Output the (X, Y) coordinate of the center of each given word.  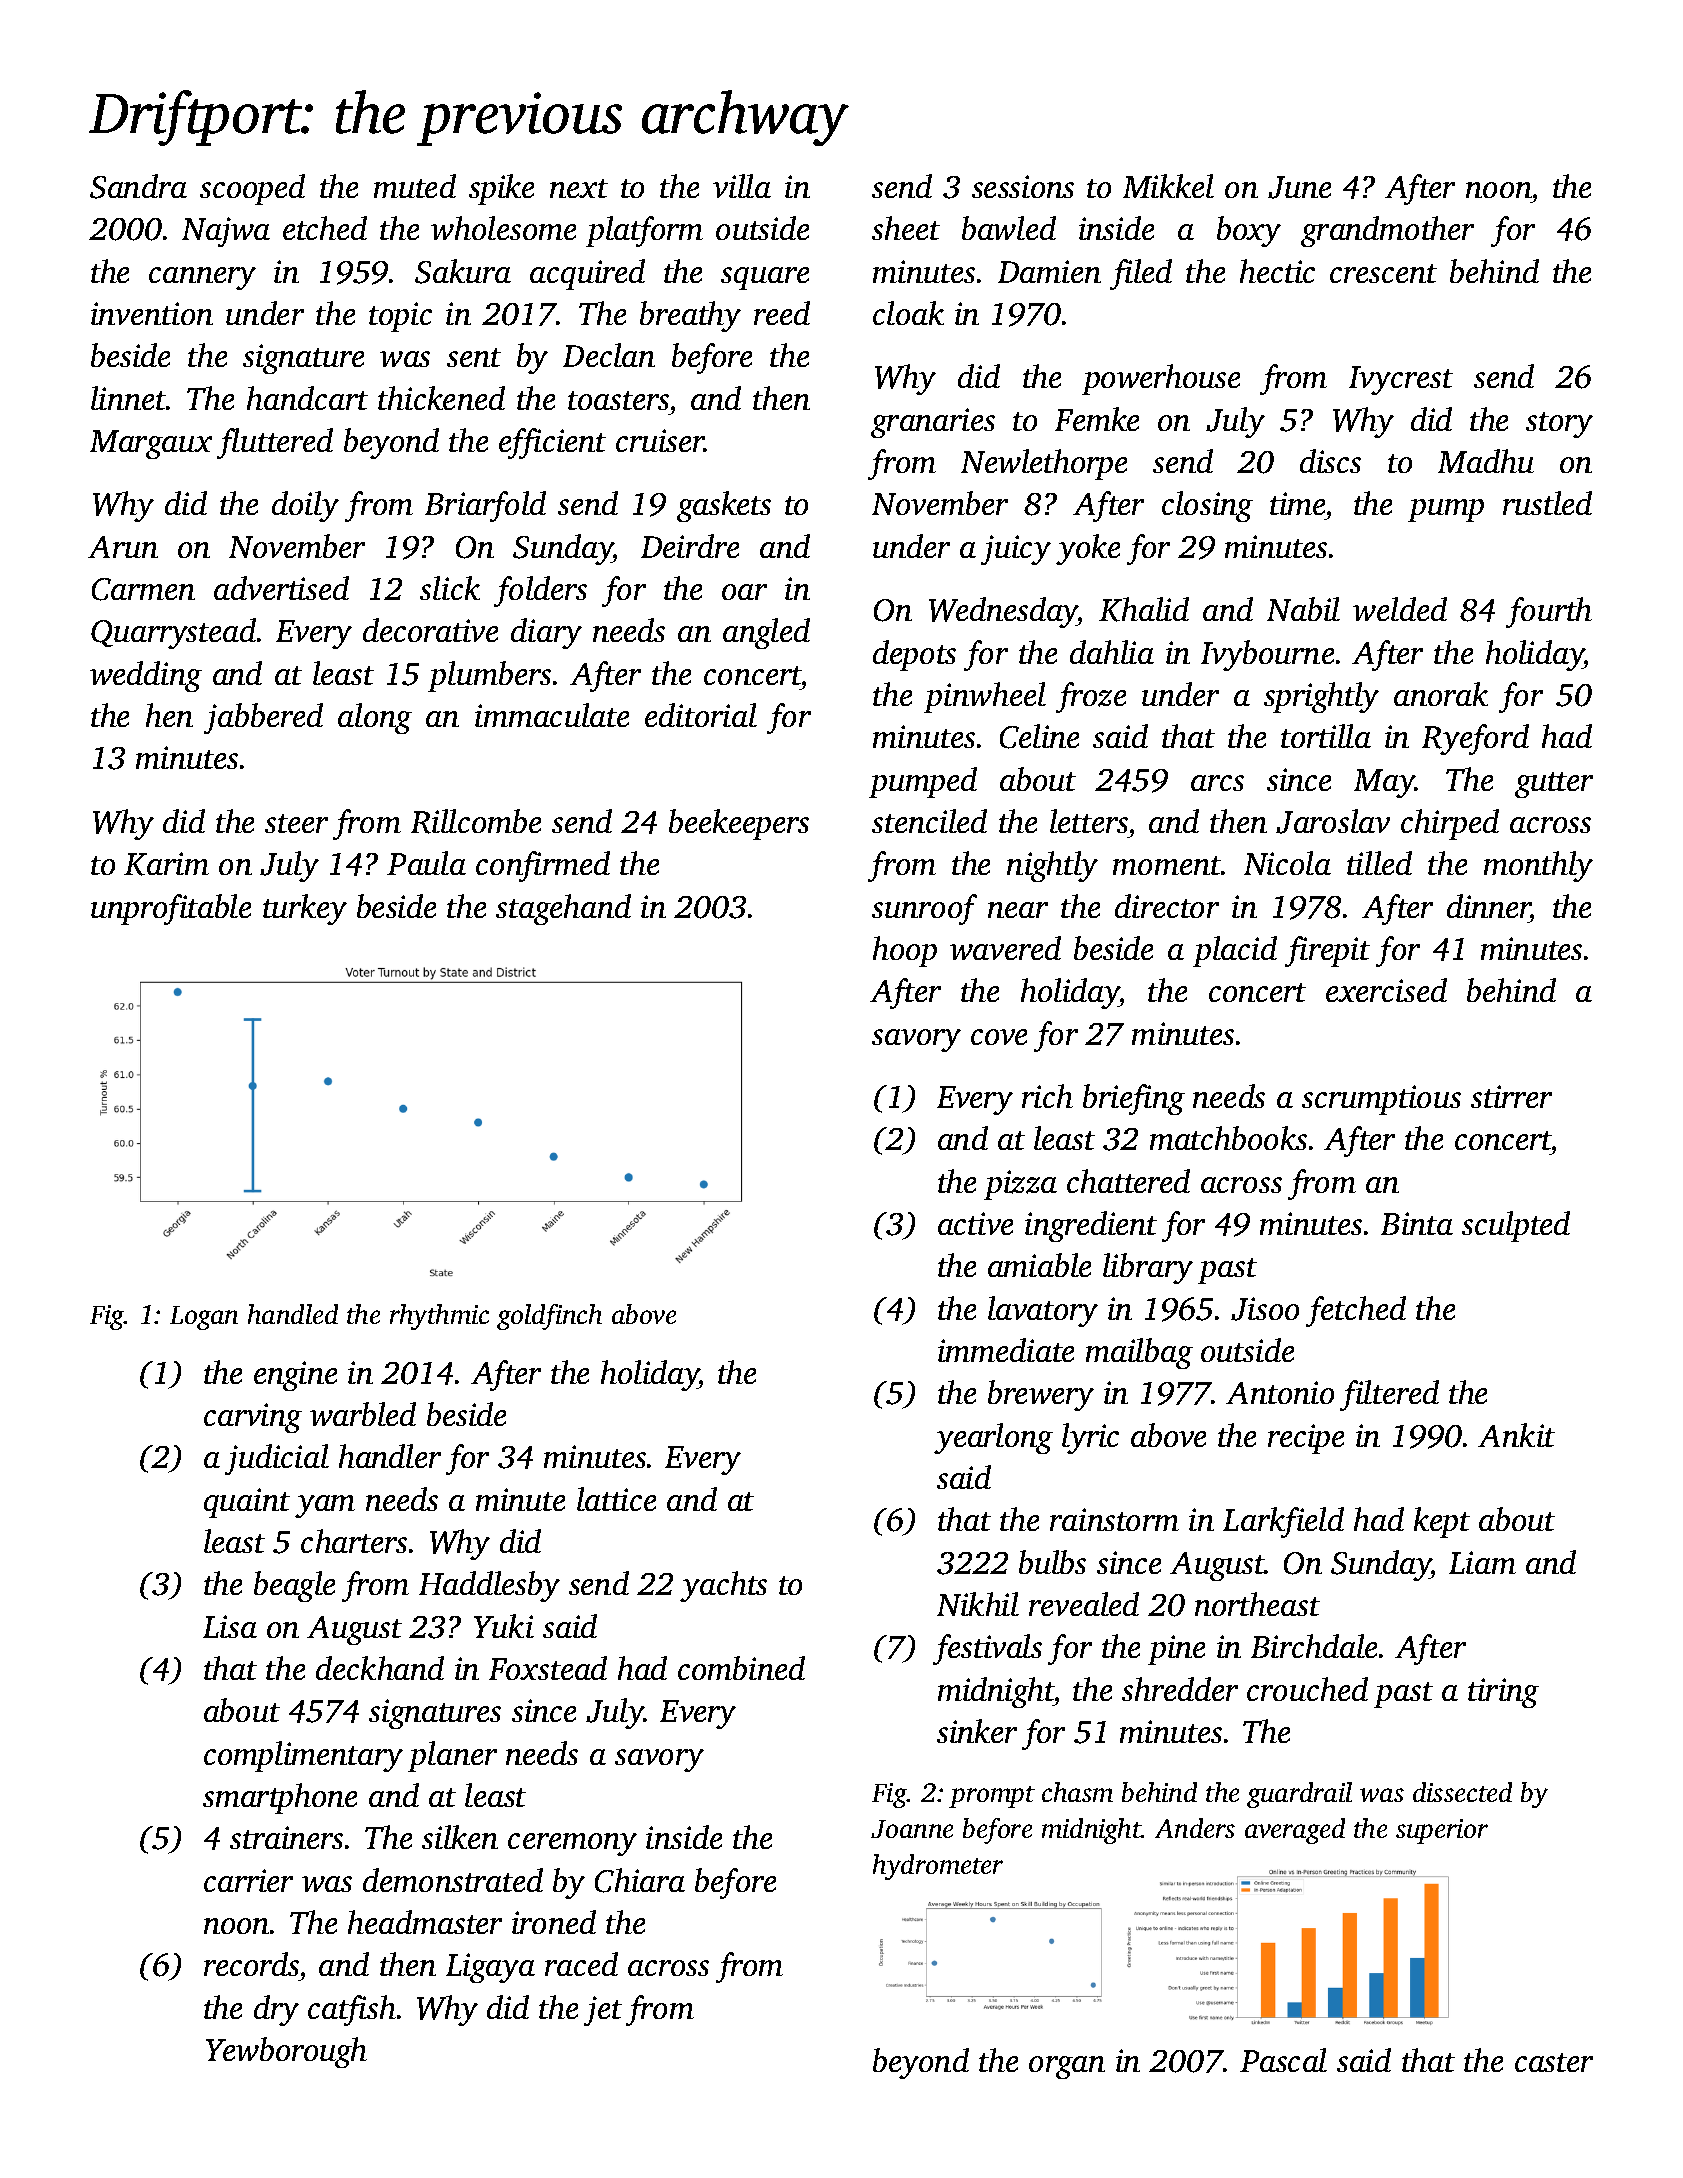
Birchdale (1314, 1646)
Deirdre (690, 546)
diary (546, 633)
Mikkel (1168, 186)
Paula (426, 863)
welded (1400, 609)
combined (741, 1668)
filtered (1389, 1395)
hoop (905, 951)
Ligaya (490, 1968)
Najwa (226, 232)
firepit (1327, 951)
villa (742, 186)
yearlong (993, 1438)
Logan (204, 1318)
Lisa (230, 1626)
